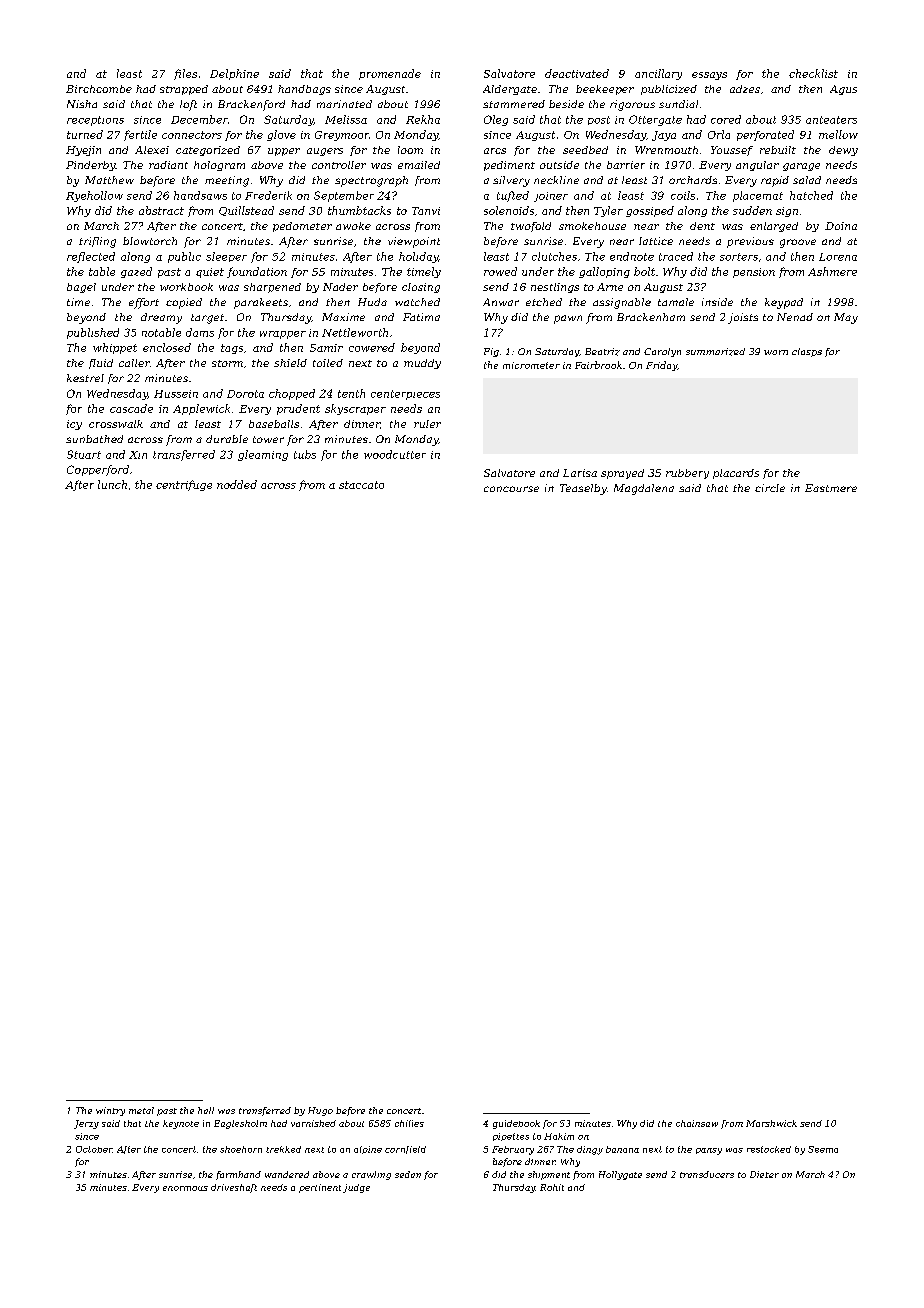 This screenshot has height=1308, width=924. I want to click on centrifuge, so click(184, 485).
